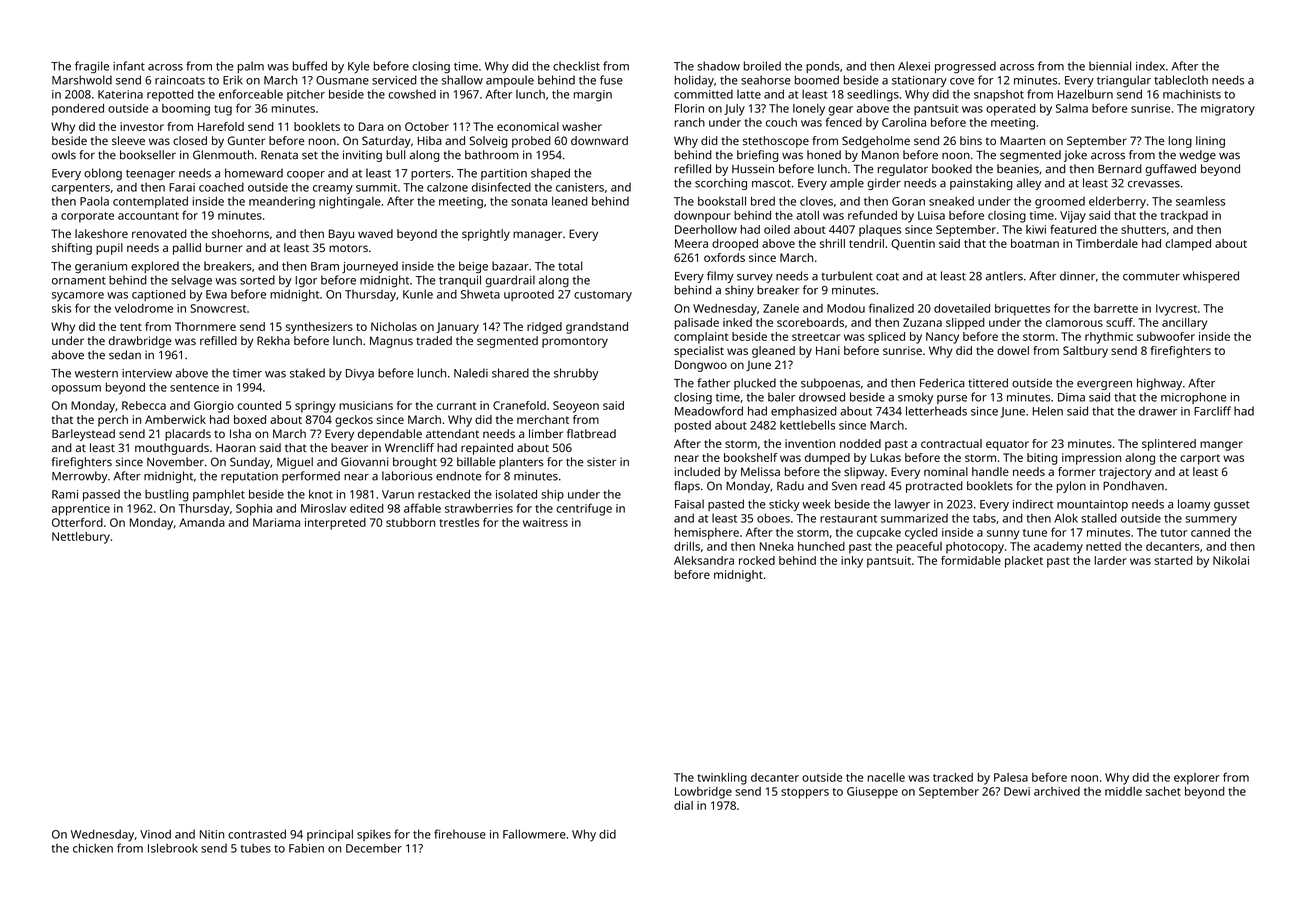 The width and height of the page is (1308, 924). I want to click on ponds, so click(823, 67).
